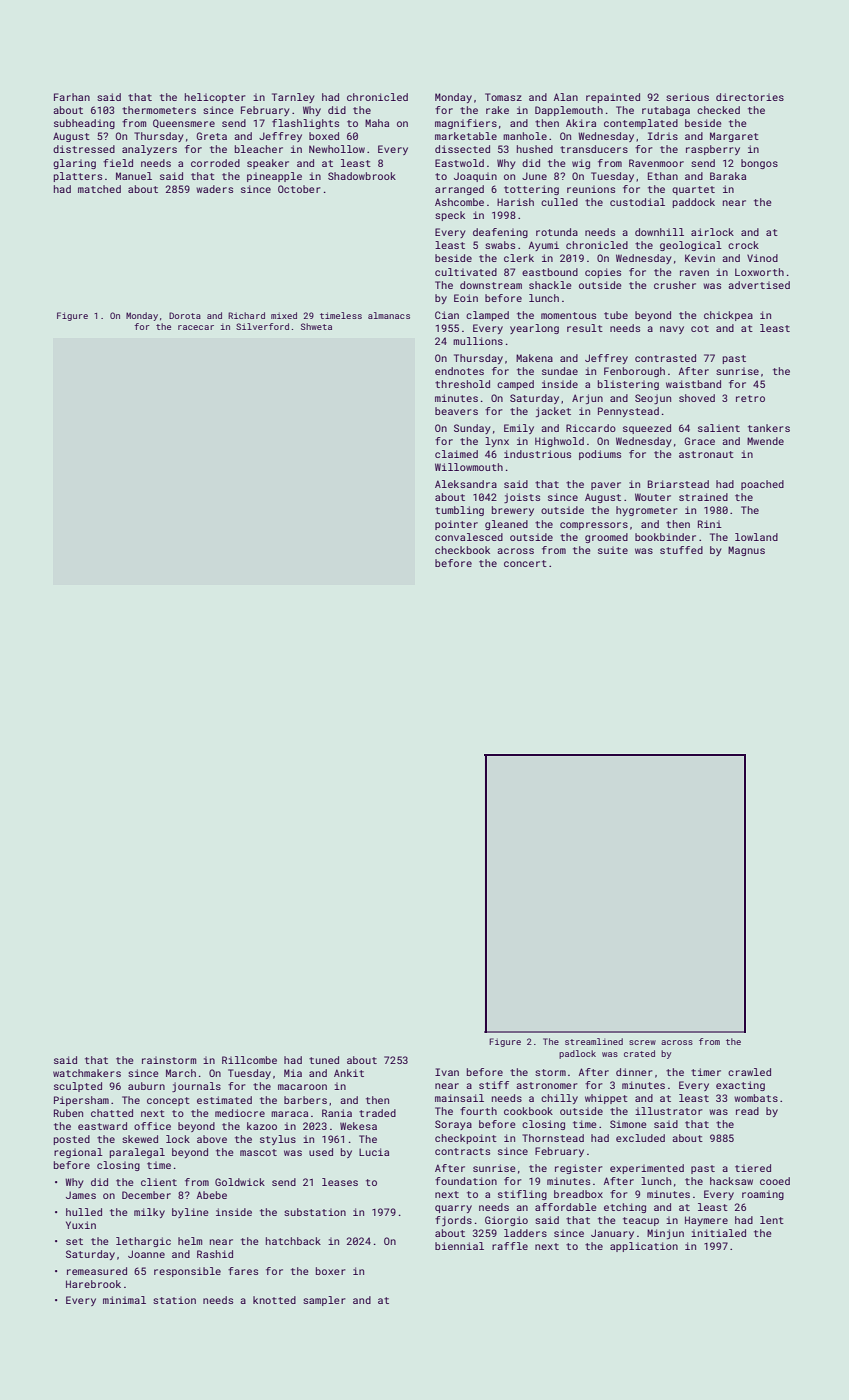  Describe the element at coordinates (642, 1042) in the screenshot. I see `screw` at that location.
